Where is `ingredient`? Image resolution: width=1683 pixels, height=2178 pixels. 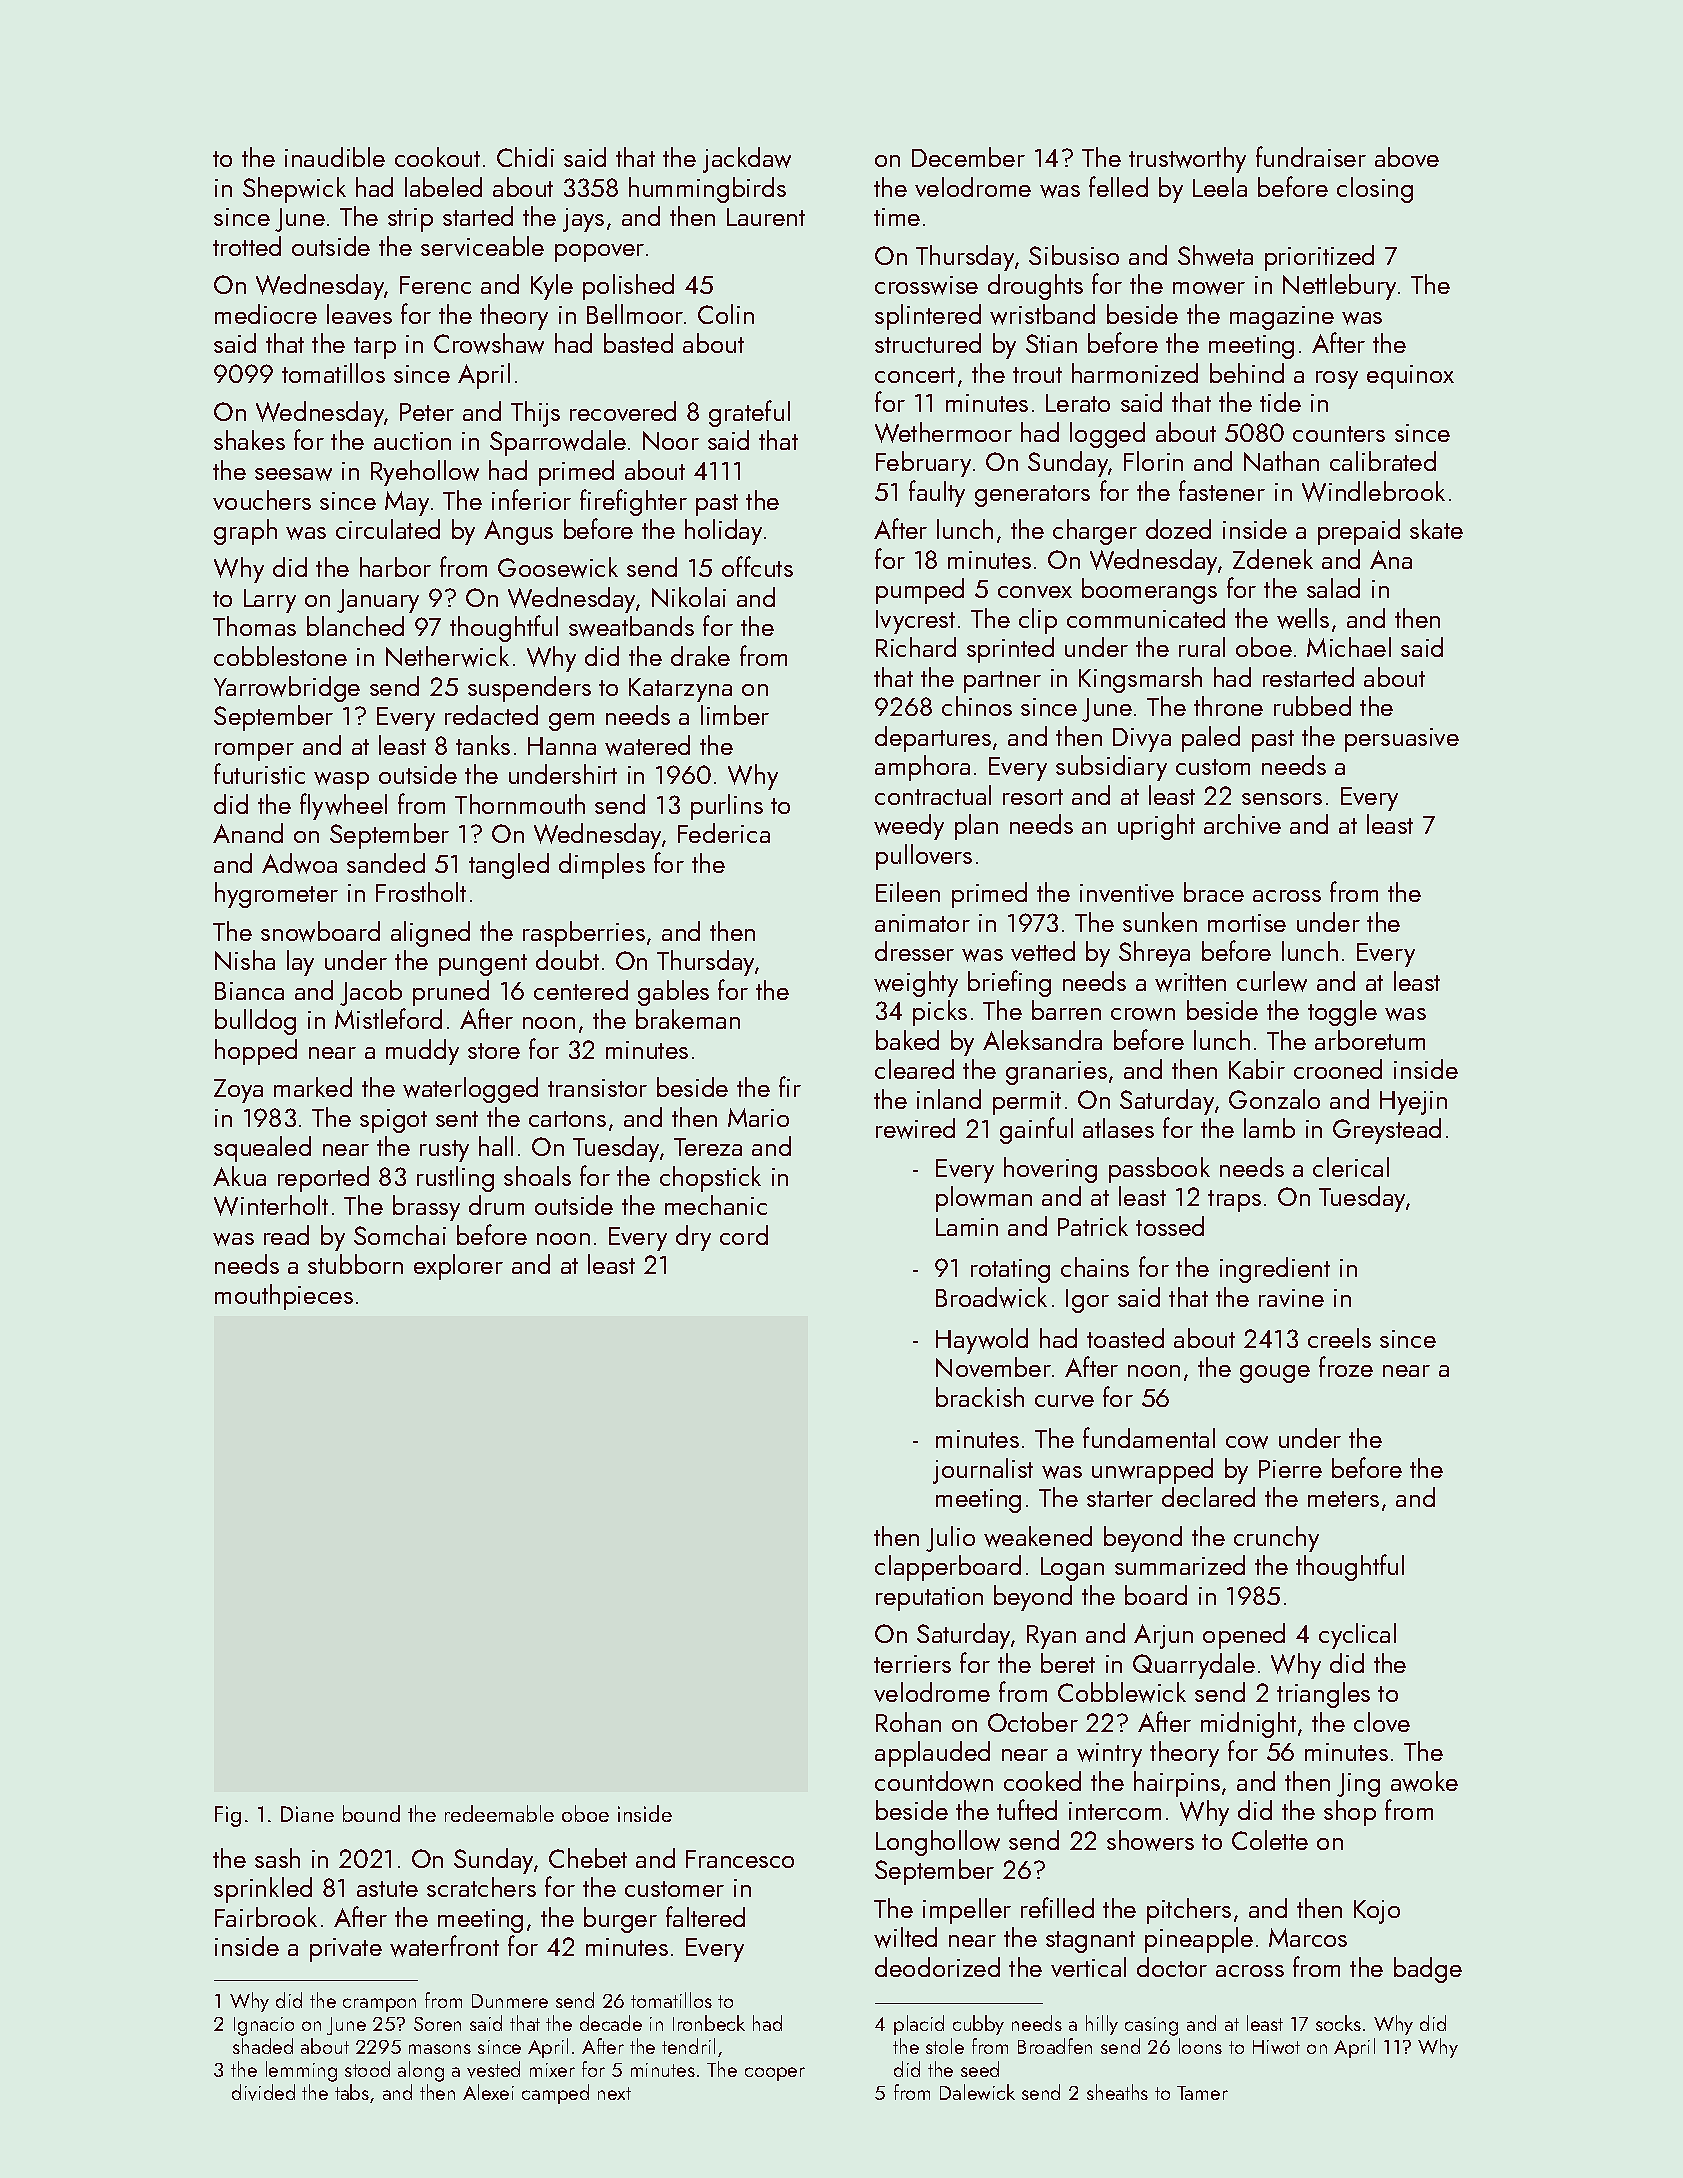
ingredient is located at coordinates (1275, 1270).
